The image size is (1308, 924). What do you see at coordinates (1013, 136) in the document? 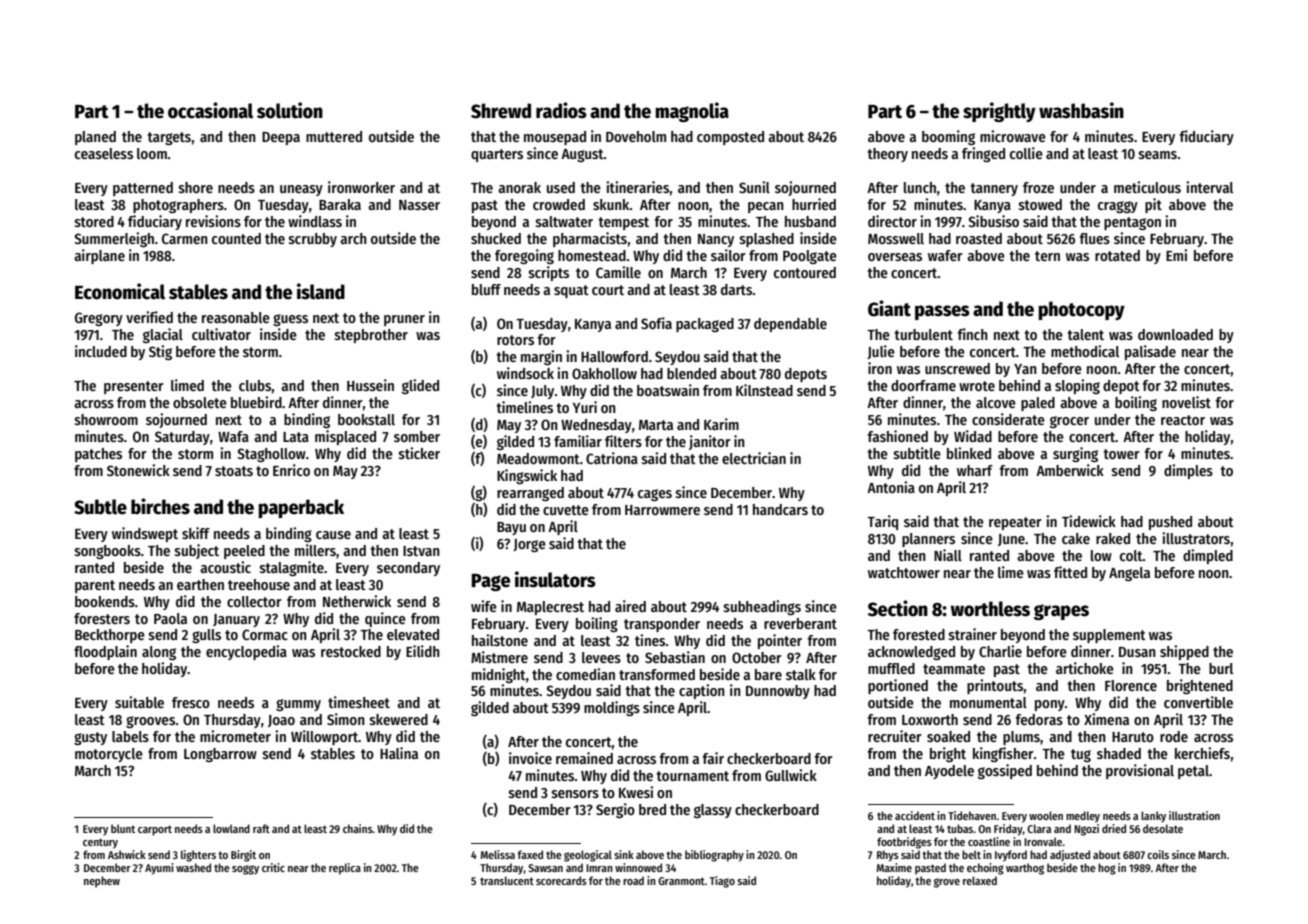
I see `microwave` at bounding box center [1013, 136].
